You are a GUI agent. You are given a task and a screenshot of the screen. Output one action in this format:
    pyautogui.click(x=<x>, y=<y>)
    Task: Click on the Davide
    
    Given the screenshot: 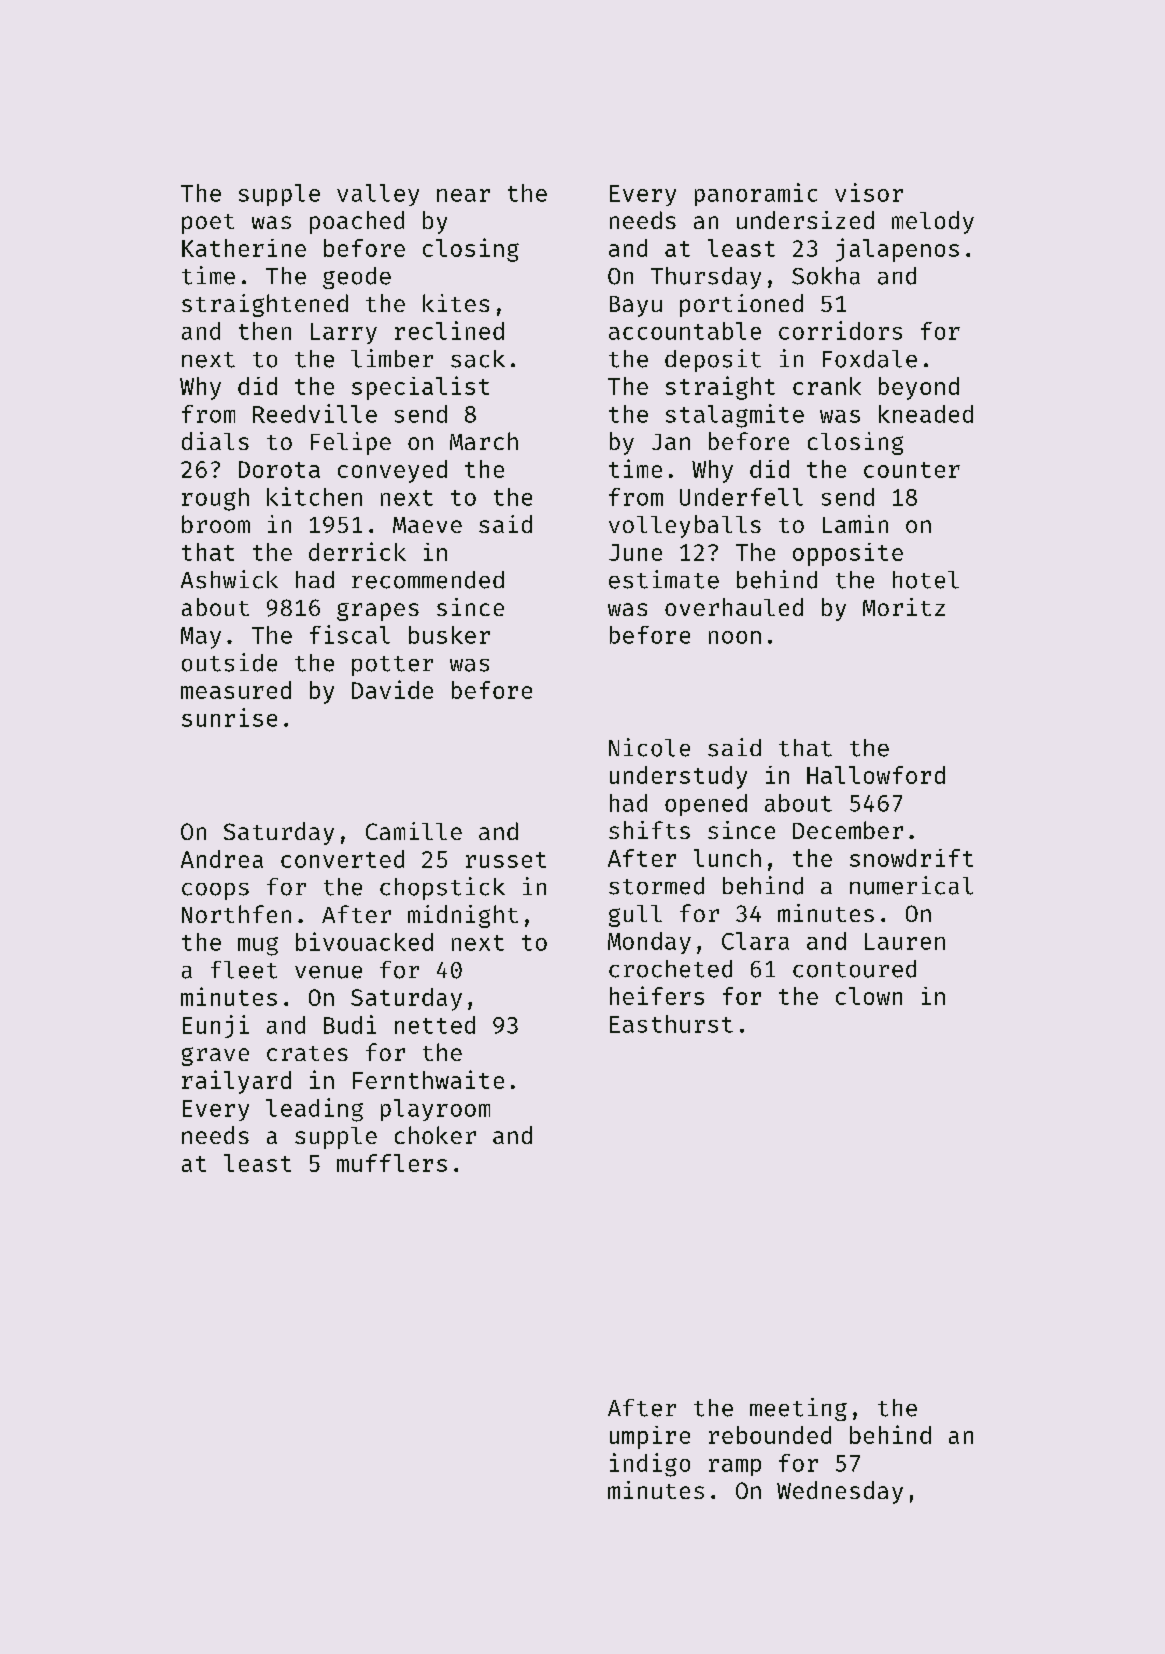 What is the action you would take?
    pyautogui.click(x=392, y=689)
